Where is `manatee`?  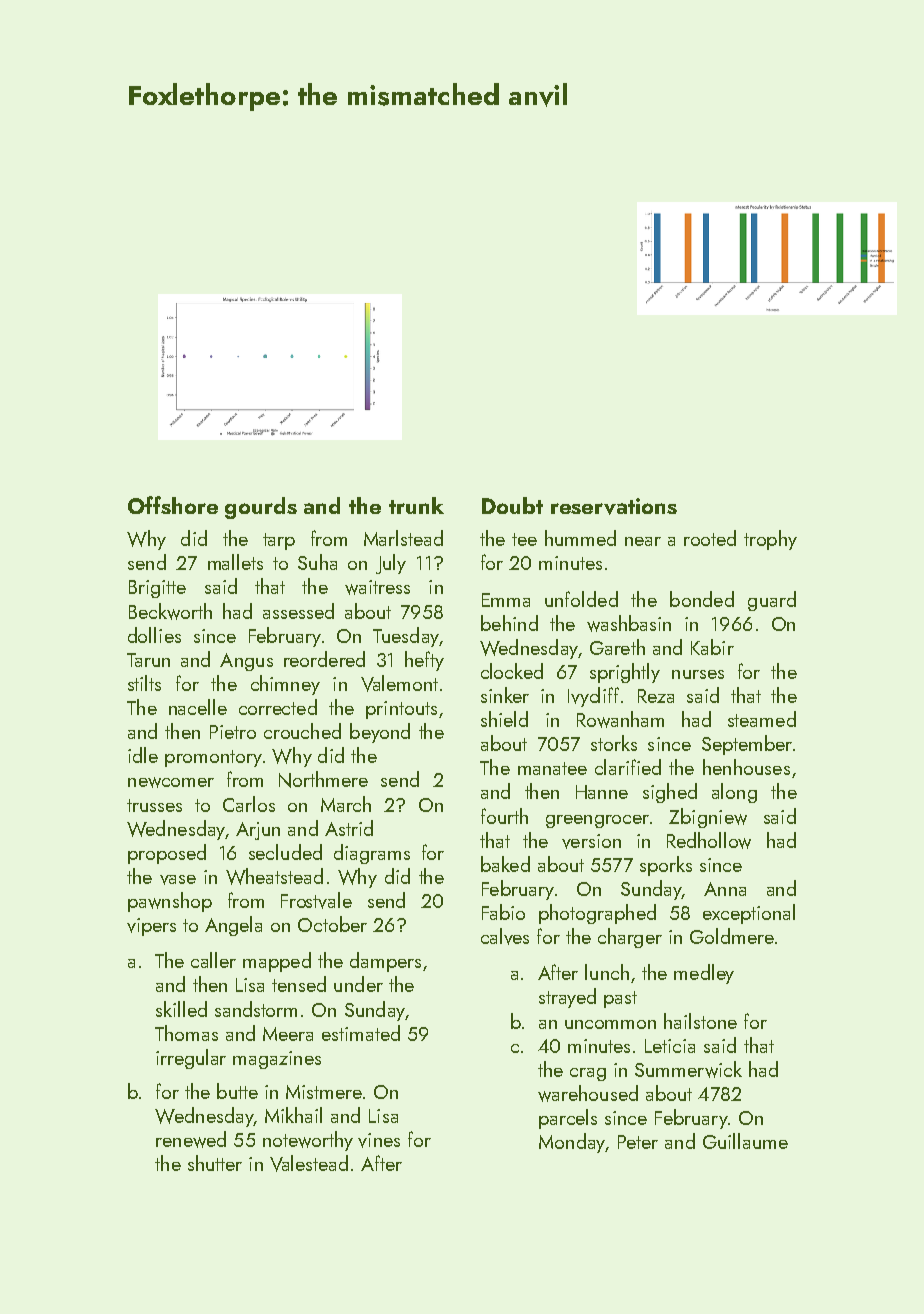 manatee is located at coordinates (552, 768).
